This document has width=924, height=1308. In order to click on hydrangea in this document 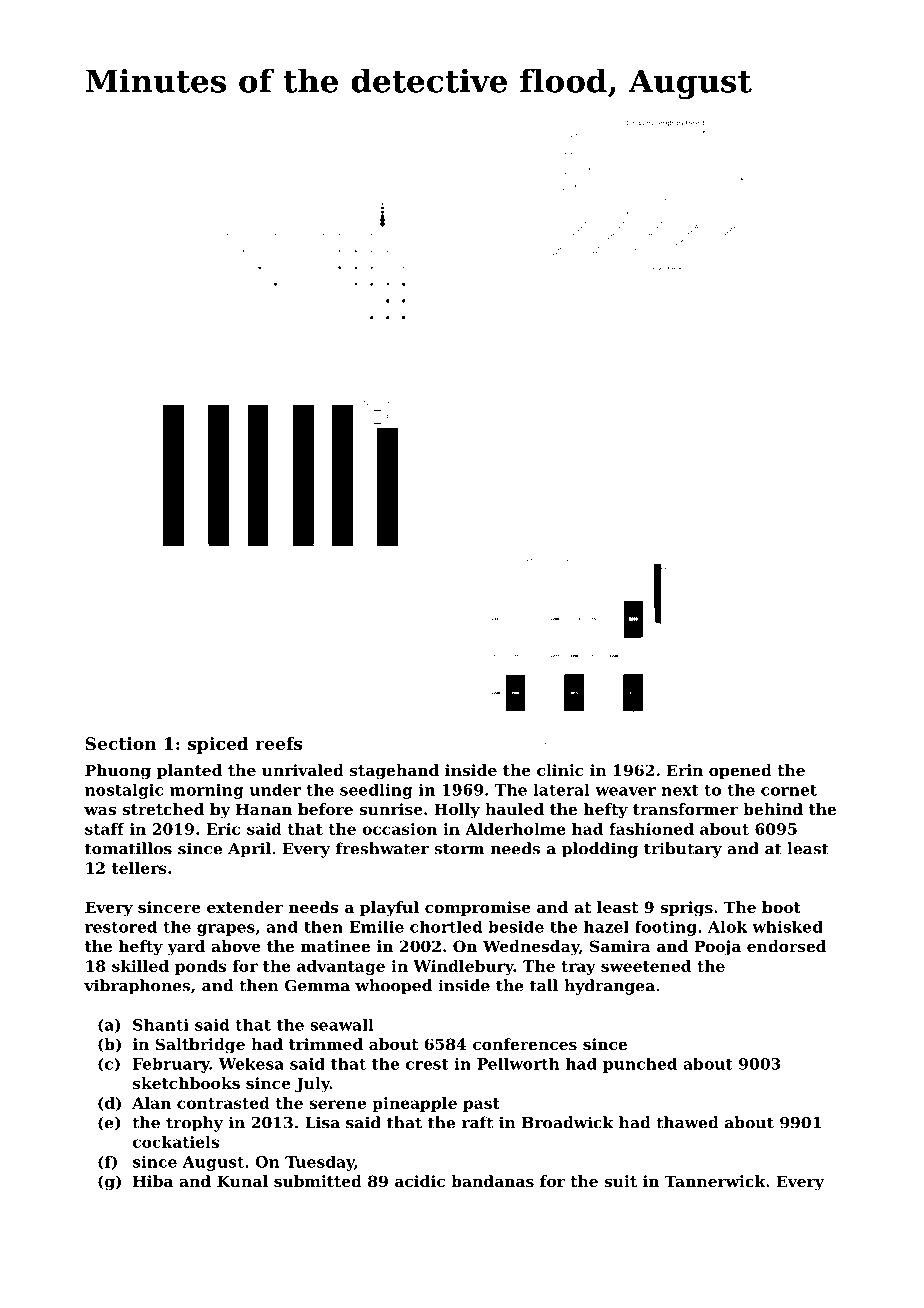, I will do `click(609, 987)`.
